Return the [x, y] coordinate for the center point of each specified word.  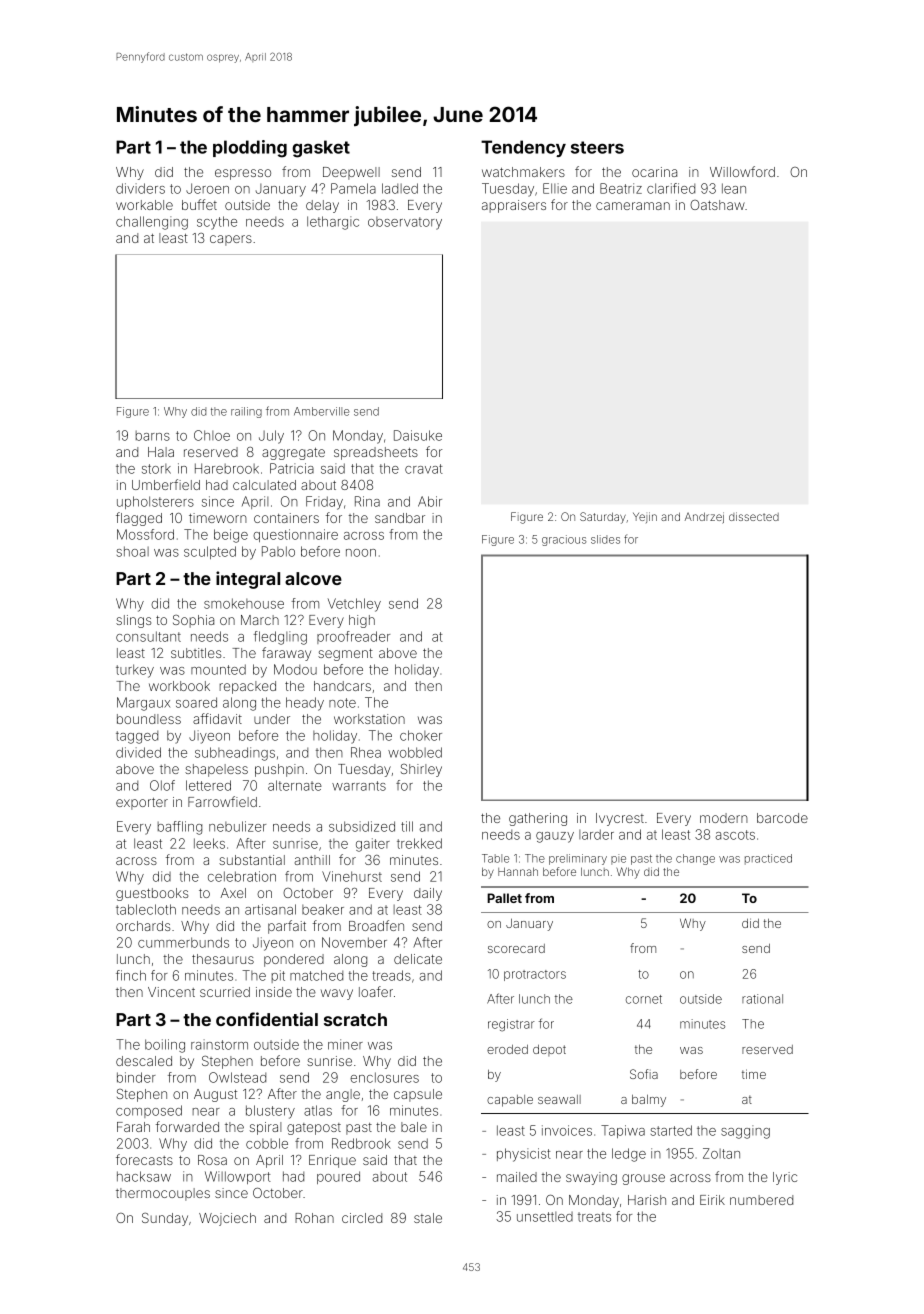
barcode [782, 818]
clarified [671, 188]
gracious [564, 540]
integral [248, 580]
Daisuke [418, 435]
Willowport [238, 1177]
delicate [418, 959]
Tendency [523, 148]
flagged [139, 519]
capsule [418, 1095]
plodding [250, 149]
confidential [267, 1019]
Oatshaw [717, 205]
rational [762, 999]
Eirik [712, 1200]
